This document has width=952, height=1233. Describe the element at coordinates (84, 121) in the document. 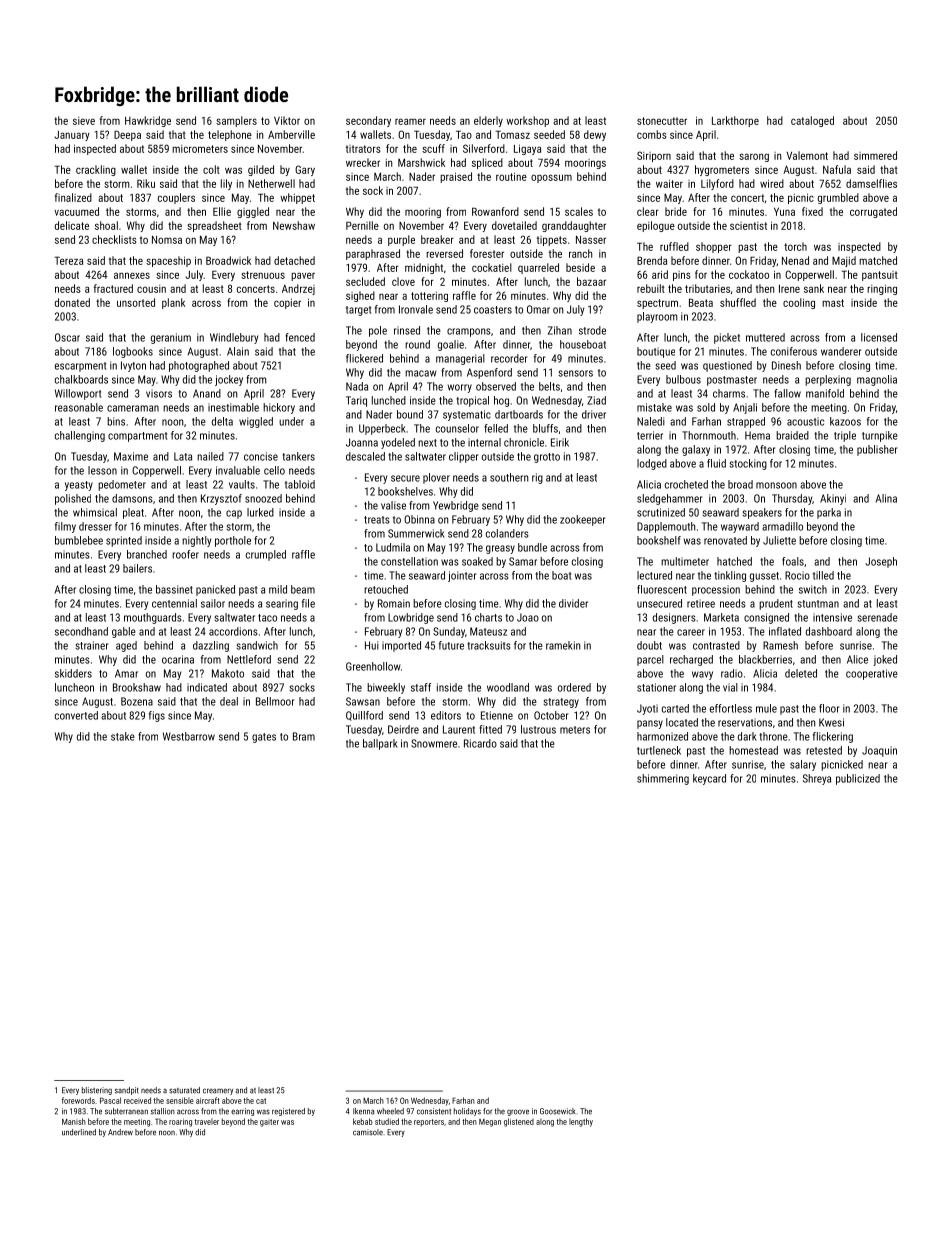

I see `sieve` at that location.
